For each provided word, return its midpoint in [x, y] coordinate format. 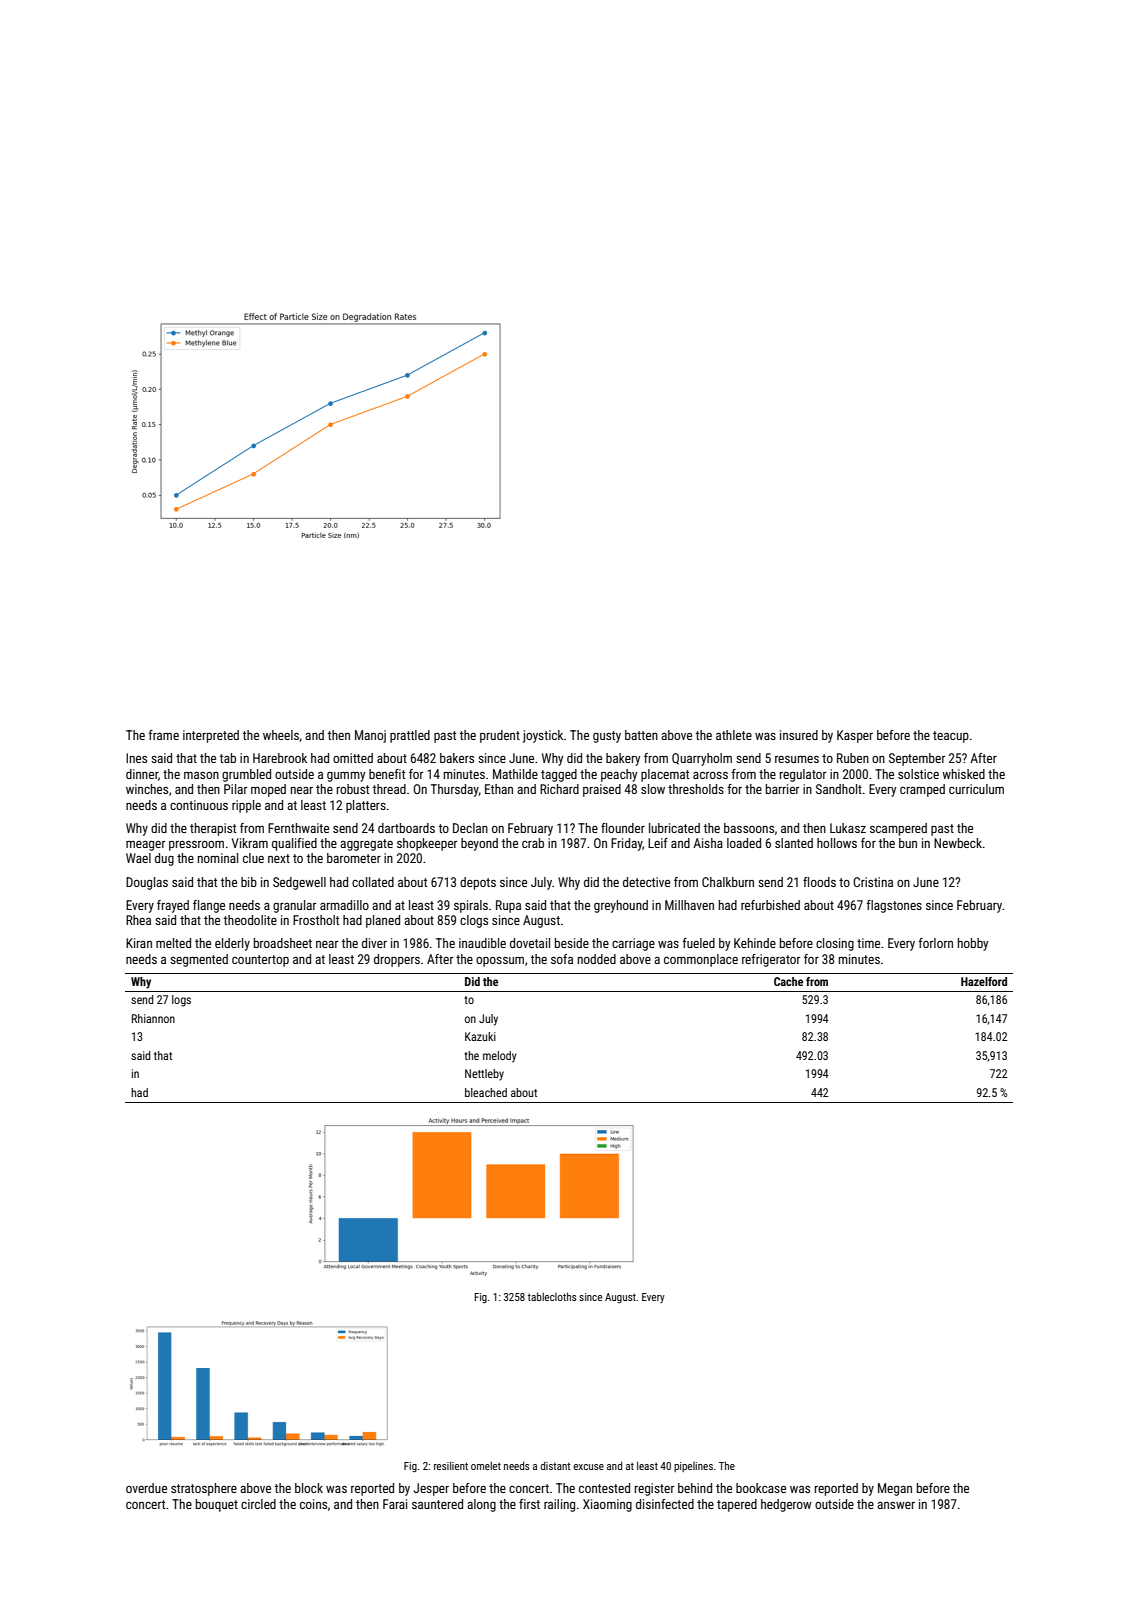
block [309, 1488]
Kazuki [480, 1036]
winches [147, 789]
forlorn [936, 943]
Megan [895, 1489]
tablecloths [552, 1296]
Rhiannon [153, 1018]
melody [500, 1057]
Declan [470, 828]
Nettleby [484, 1075]
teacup [951, 737]
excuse [589, 1467]
